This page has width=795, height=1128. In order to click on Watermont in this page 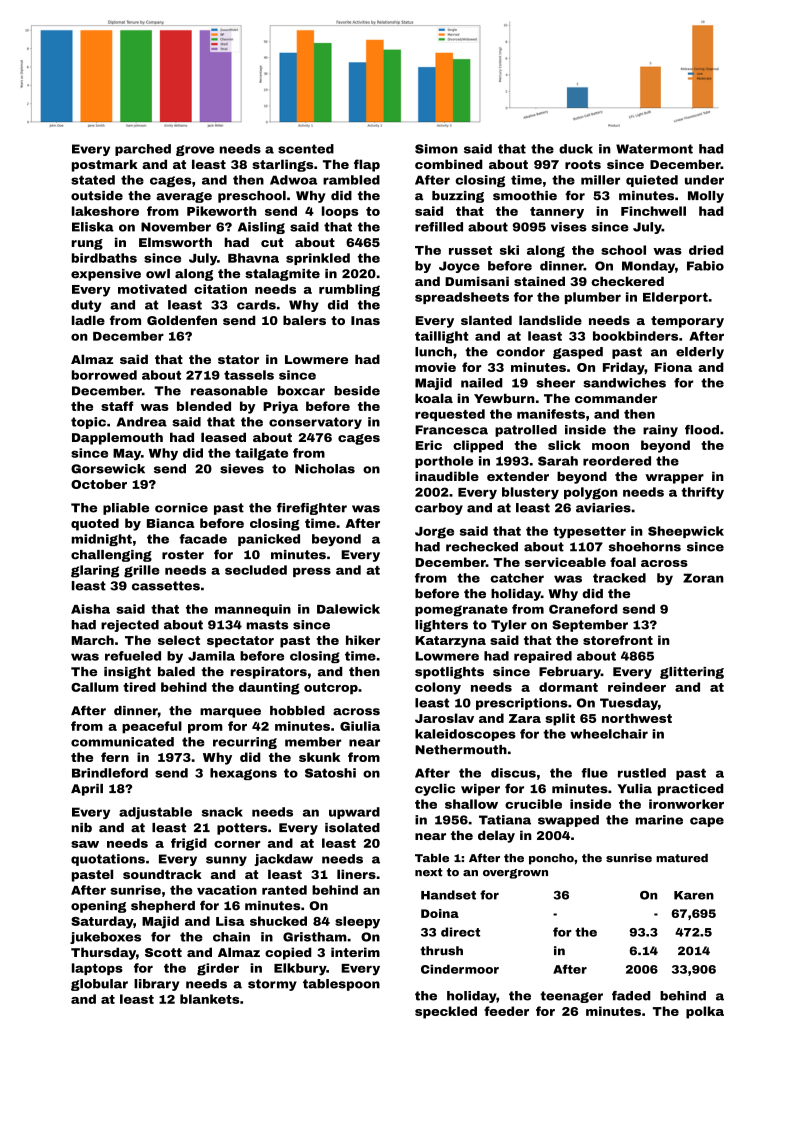, I will do `click(654, 149)`.
